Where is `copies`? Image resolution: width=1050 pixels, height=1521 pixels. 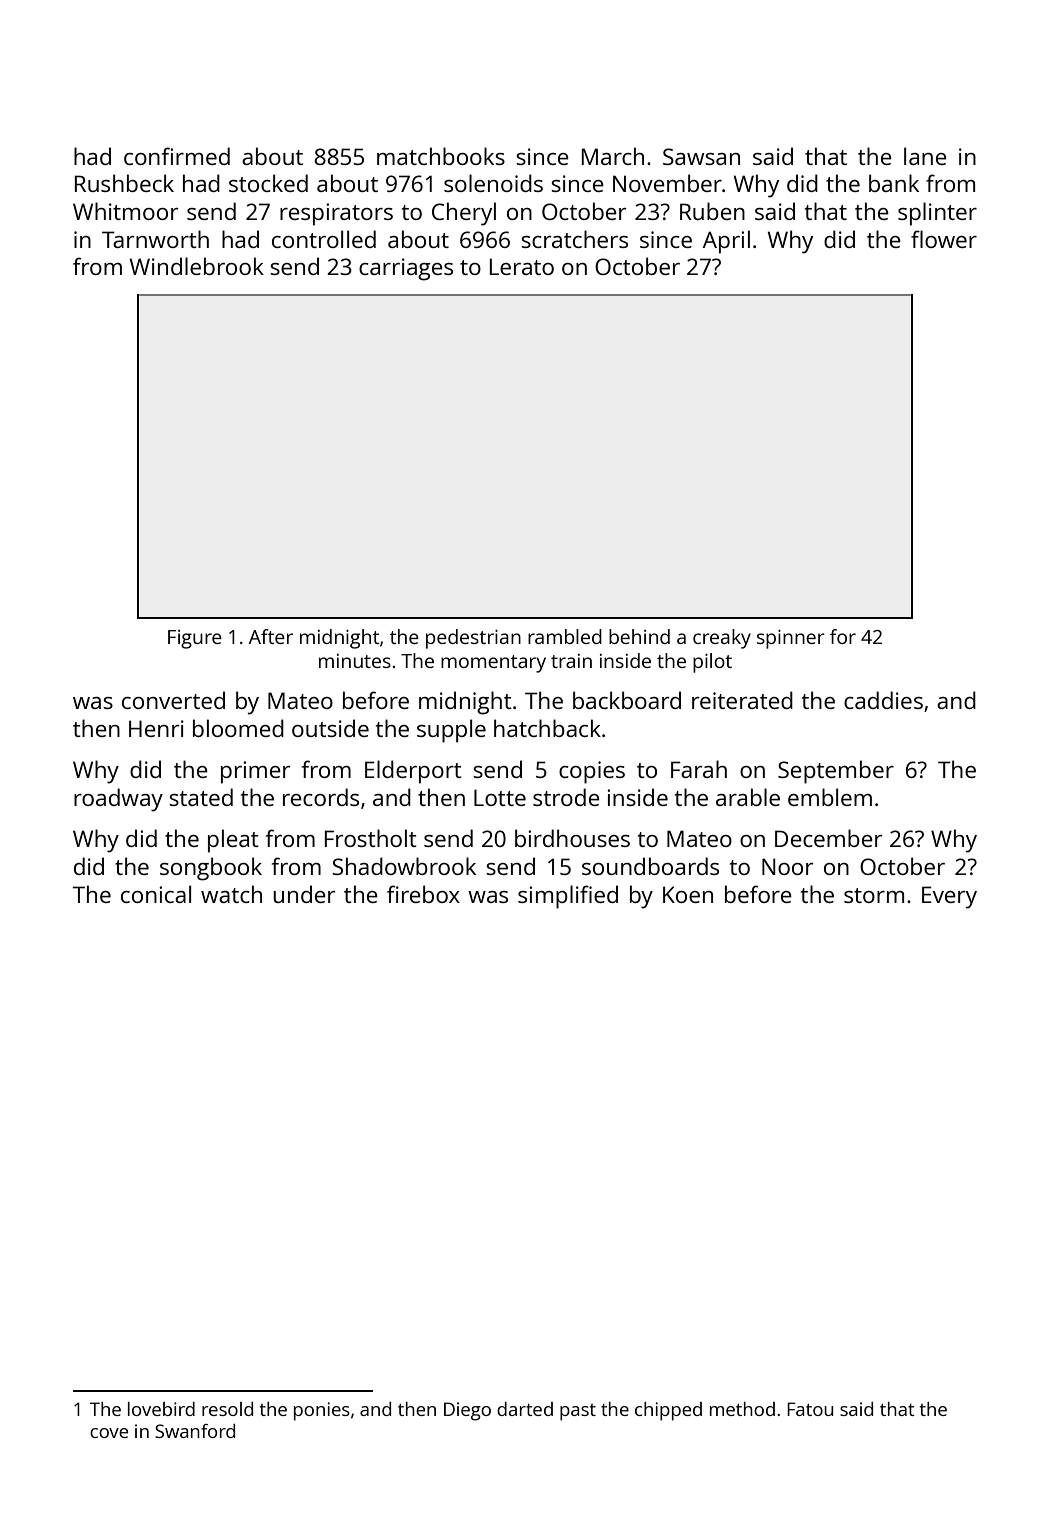
copies is located at coordinates (592, 772).
